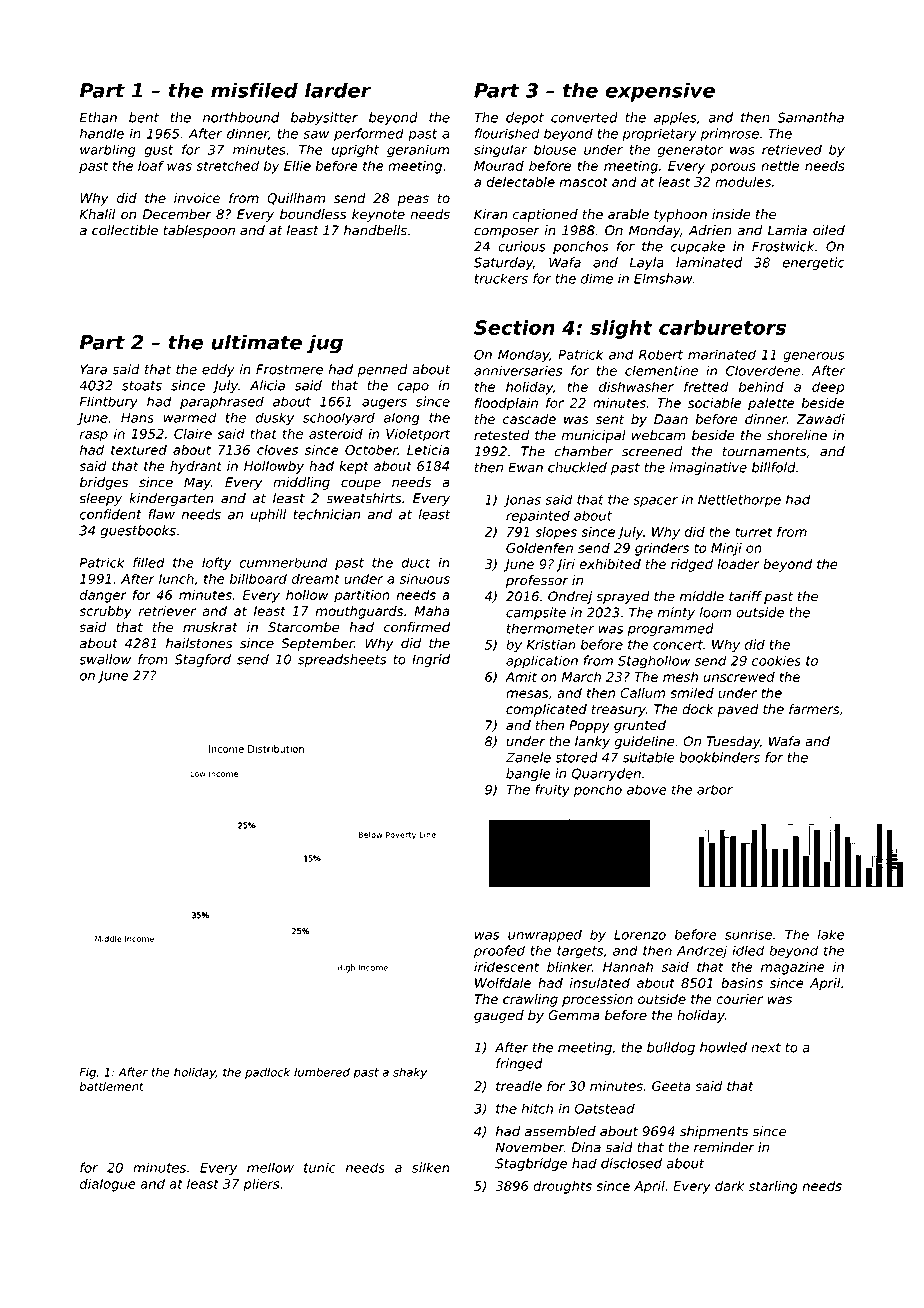 This screenshot has height=1308, width=924. What do you see at coordinates (410, 1073) in the screenshot?
I see `shaky` at bounding box center [410, 1073].
